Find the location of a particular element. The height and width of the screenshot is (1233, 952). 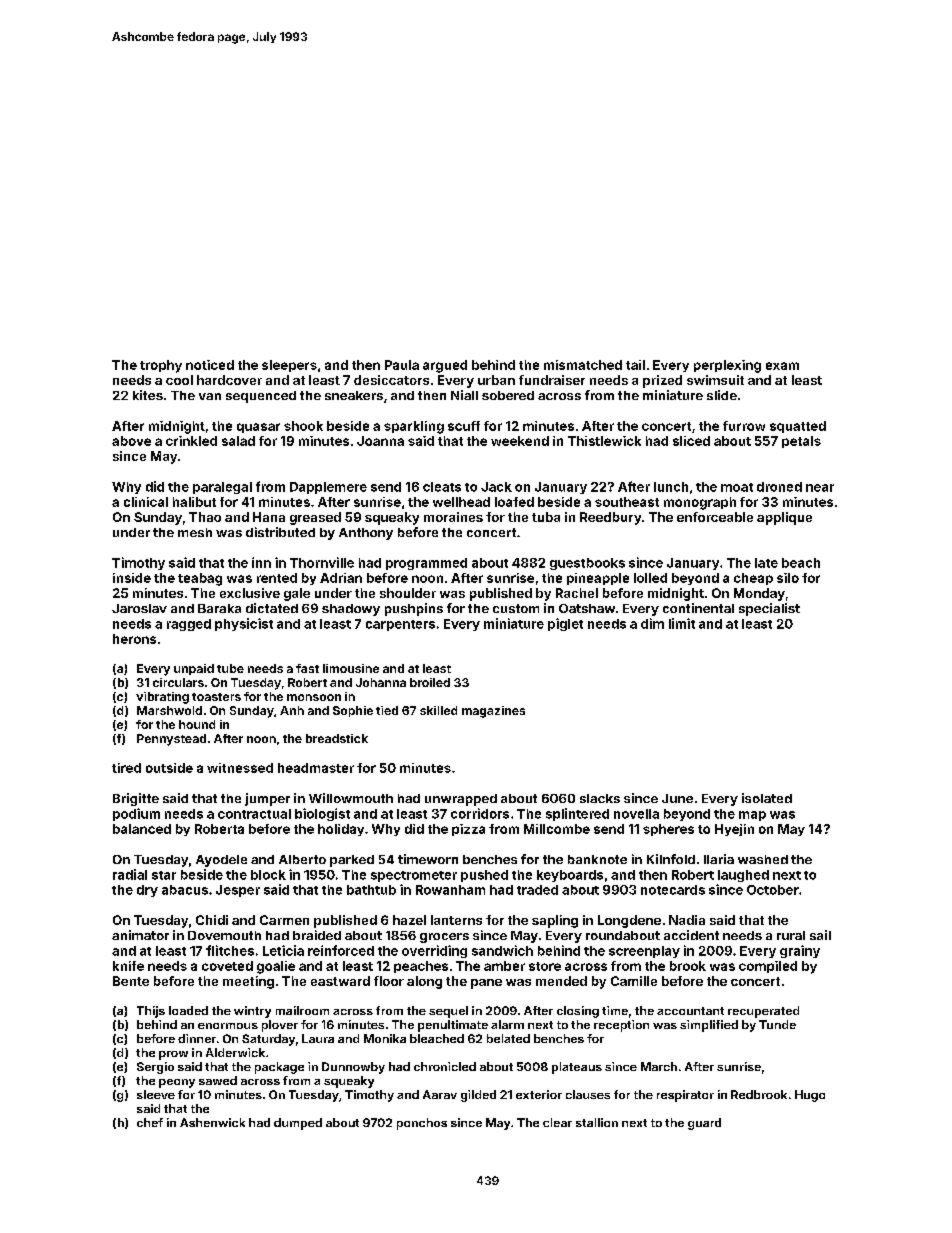

map is located at coordinates (752, 816).
